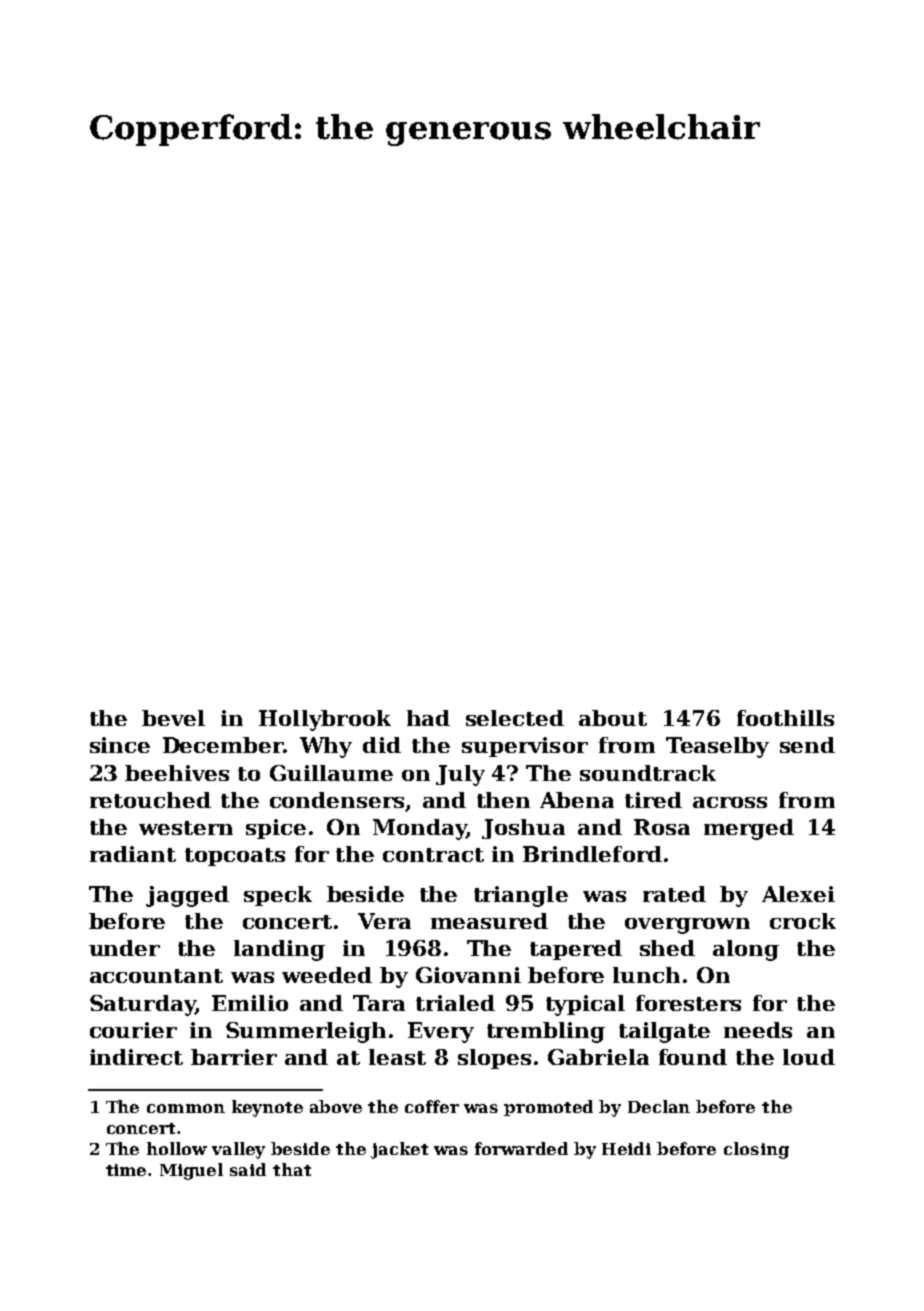 The width and height of the screenshot is (924, 1311). I want to click on weeded, so click(327, 975).
